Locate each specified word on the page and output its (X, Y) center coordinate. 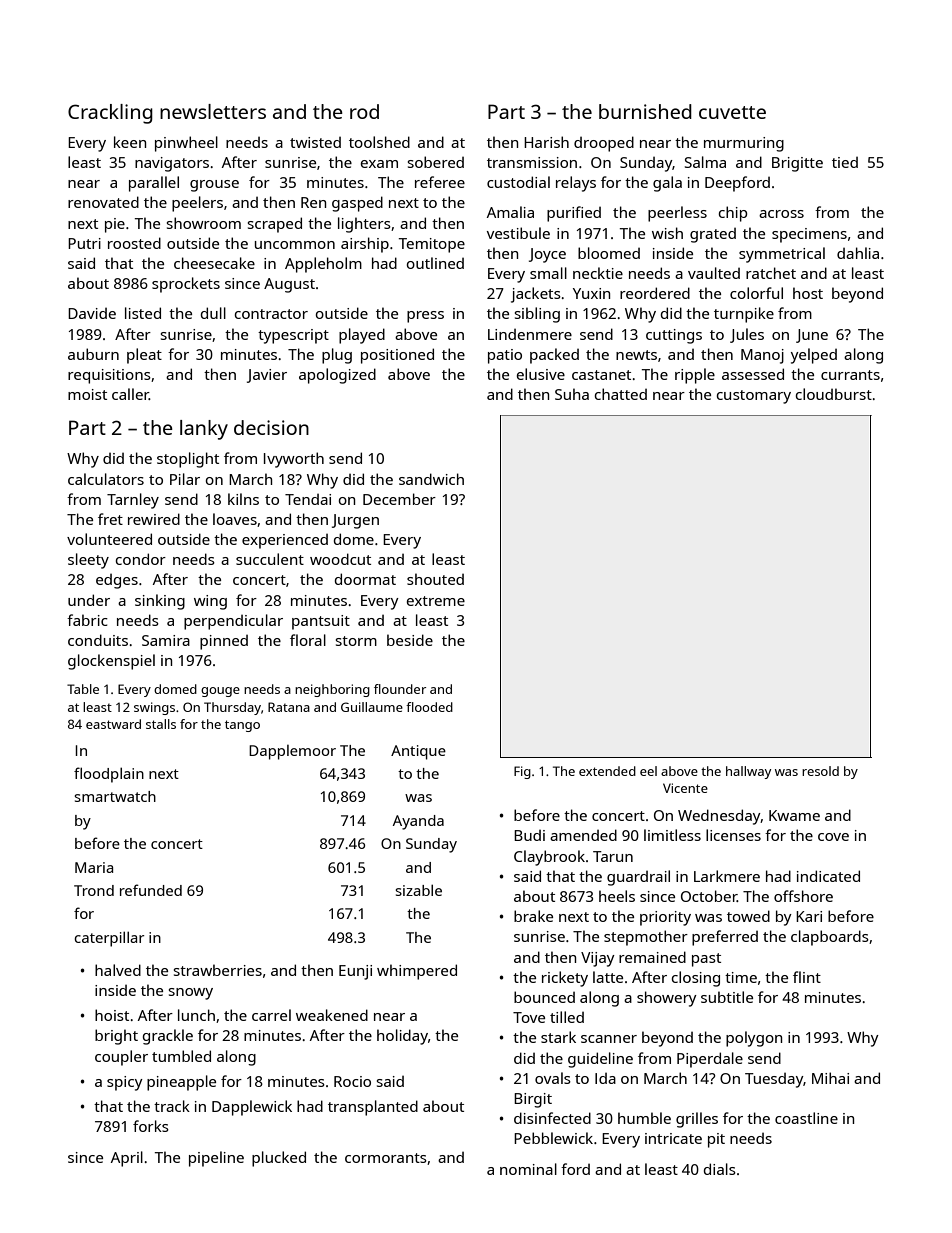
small (548, 273)
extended (607, 771)
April (127, 1159)
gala (667, 184)
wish (667, 233)
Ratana (289, 707)
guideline (600, 1060)
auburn (93, 354)
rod (364, 111)
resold (820, 771)
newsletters (213, 111)
